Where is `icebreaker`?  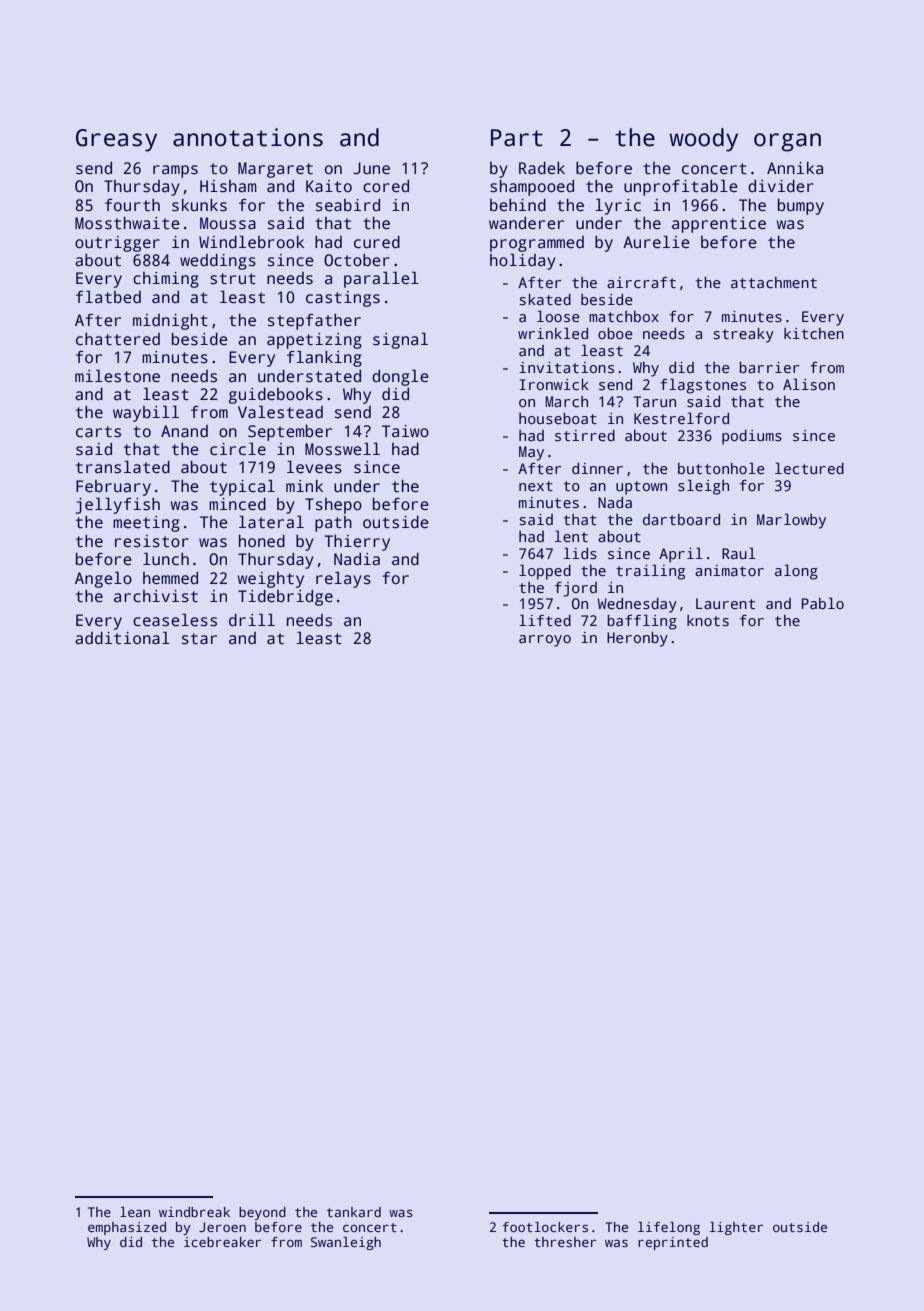 icebreaker is located at coordinates (222, 1242).
